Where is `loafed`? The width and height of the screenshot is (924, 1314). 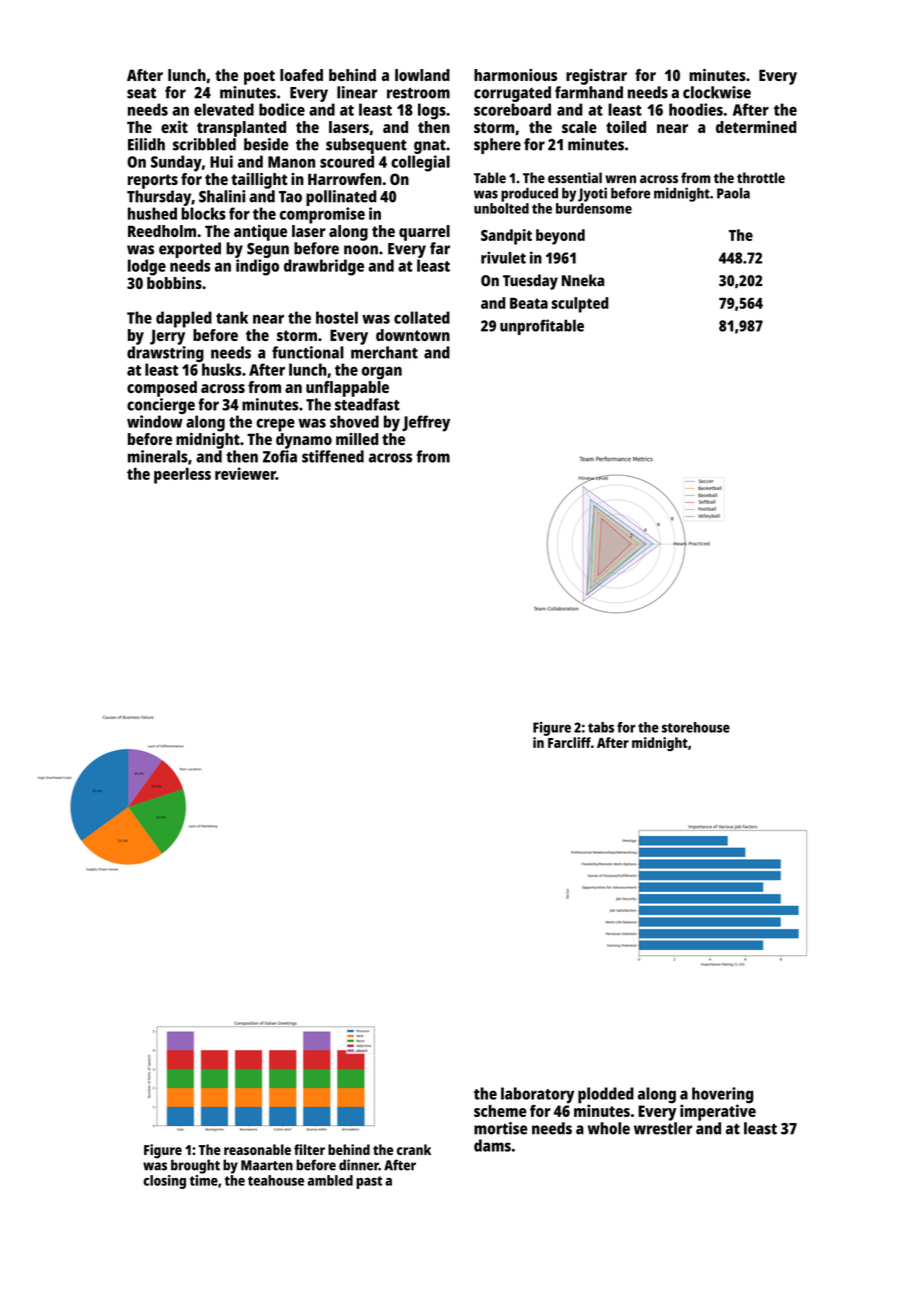
loafed is located at coordinates (301, 75).
